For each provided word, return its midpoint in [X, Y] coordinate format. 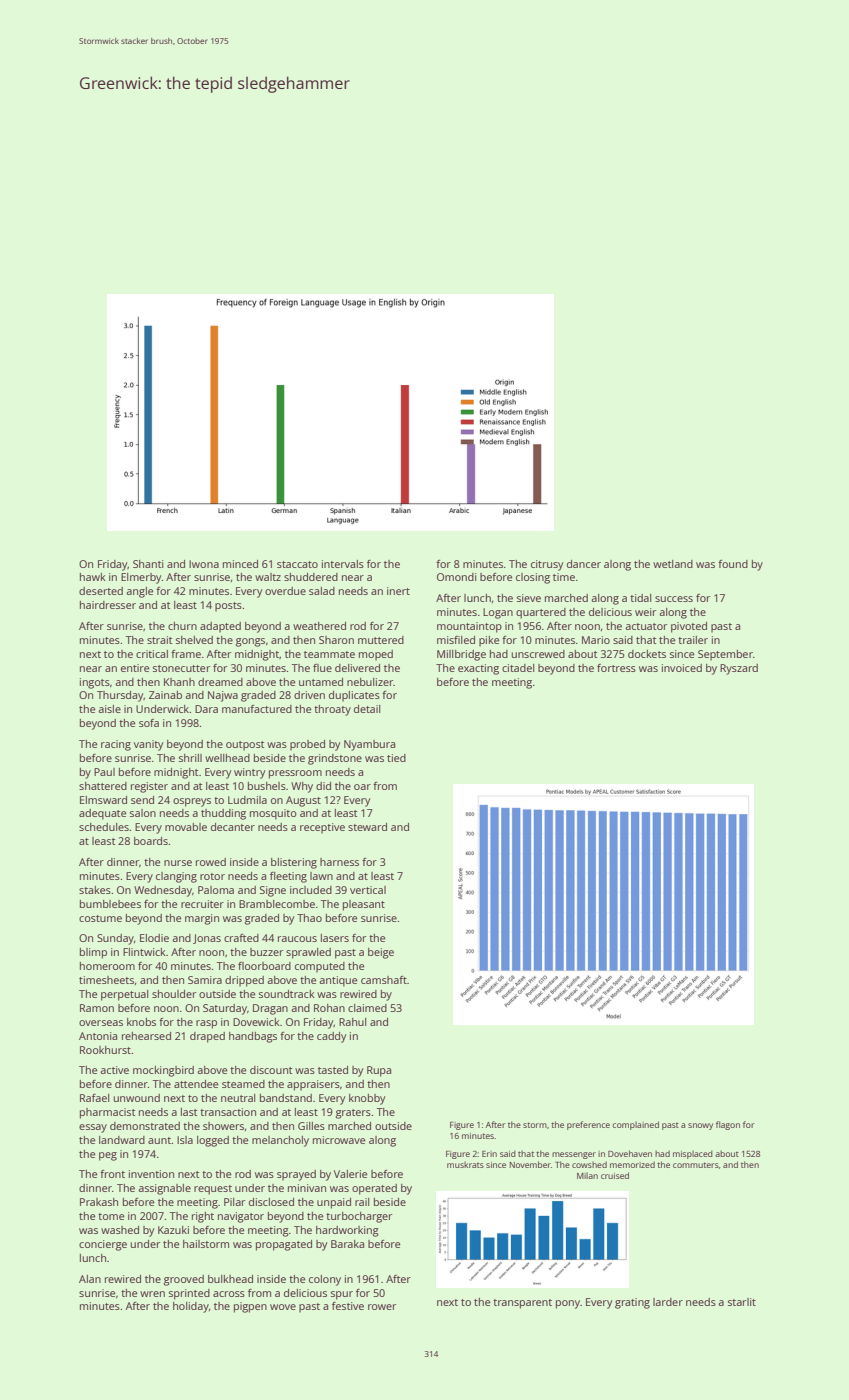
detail [367, 709]
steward [367, 827]
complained [635, 1125]
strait [159, 640]
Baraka [347, 1244]
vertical [368, 890]
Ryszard [739, 669]
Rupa [379, 1071]
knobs [141, 1022]
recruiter [202, 904]
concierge [103, 1245]
